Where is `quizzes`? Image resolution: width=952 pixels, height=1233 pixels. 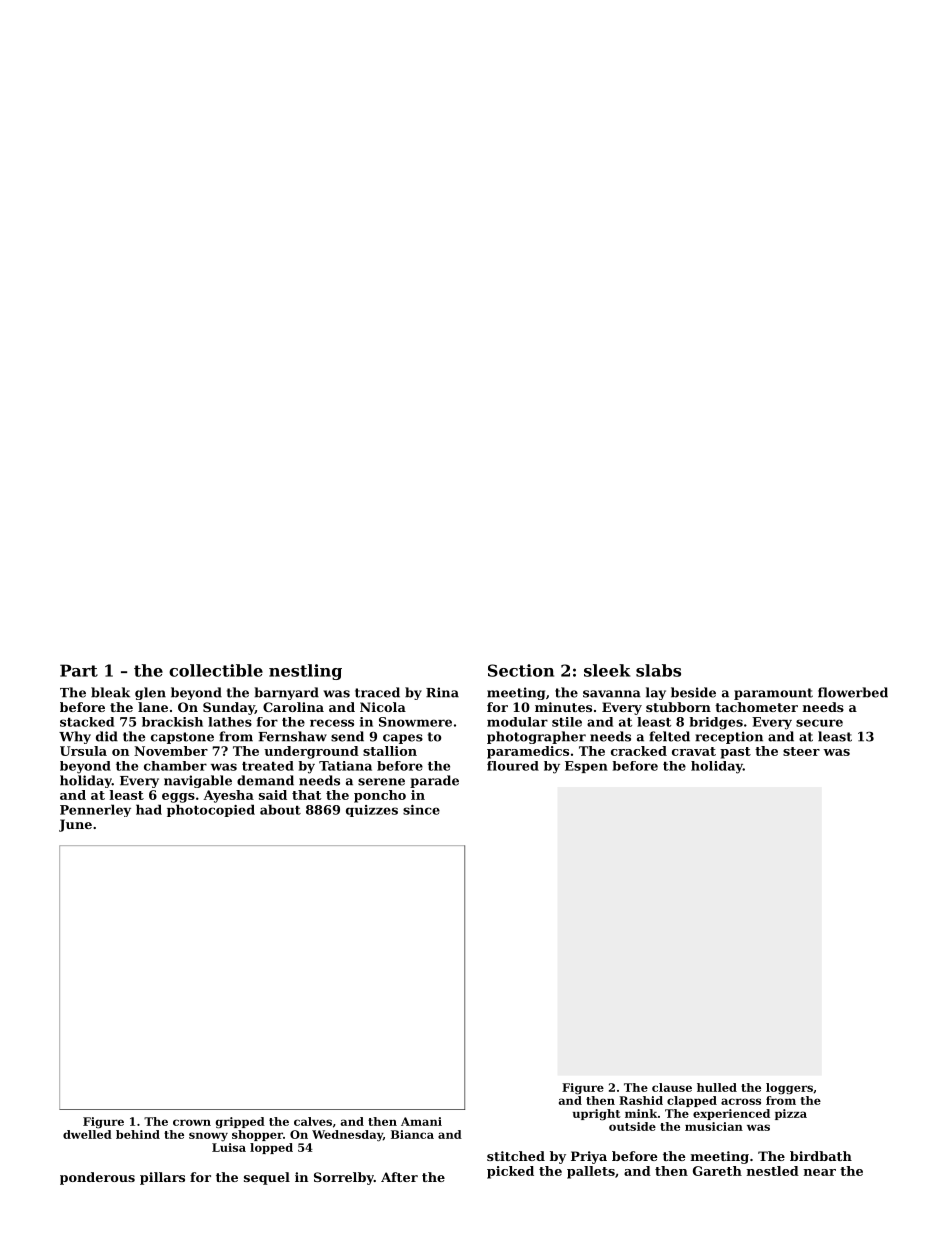
quizzes is located at coordinates (372, 811).
